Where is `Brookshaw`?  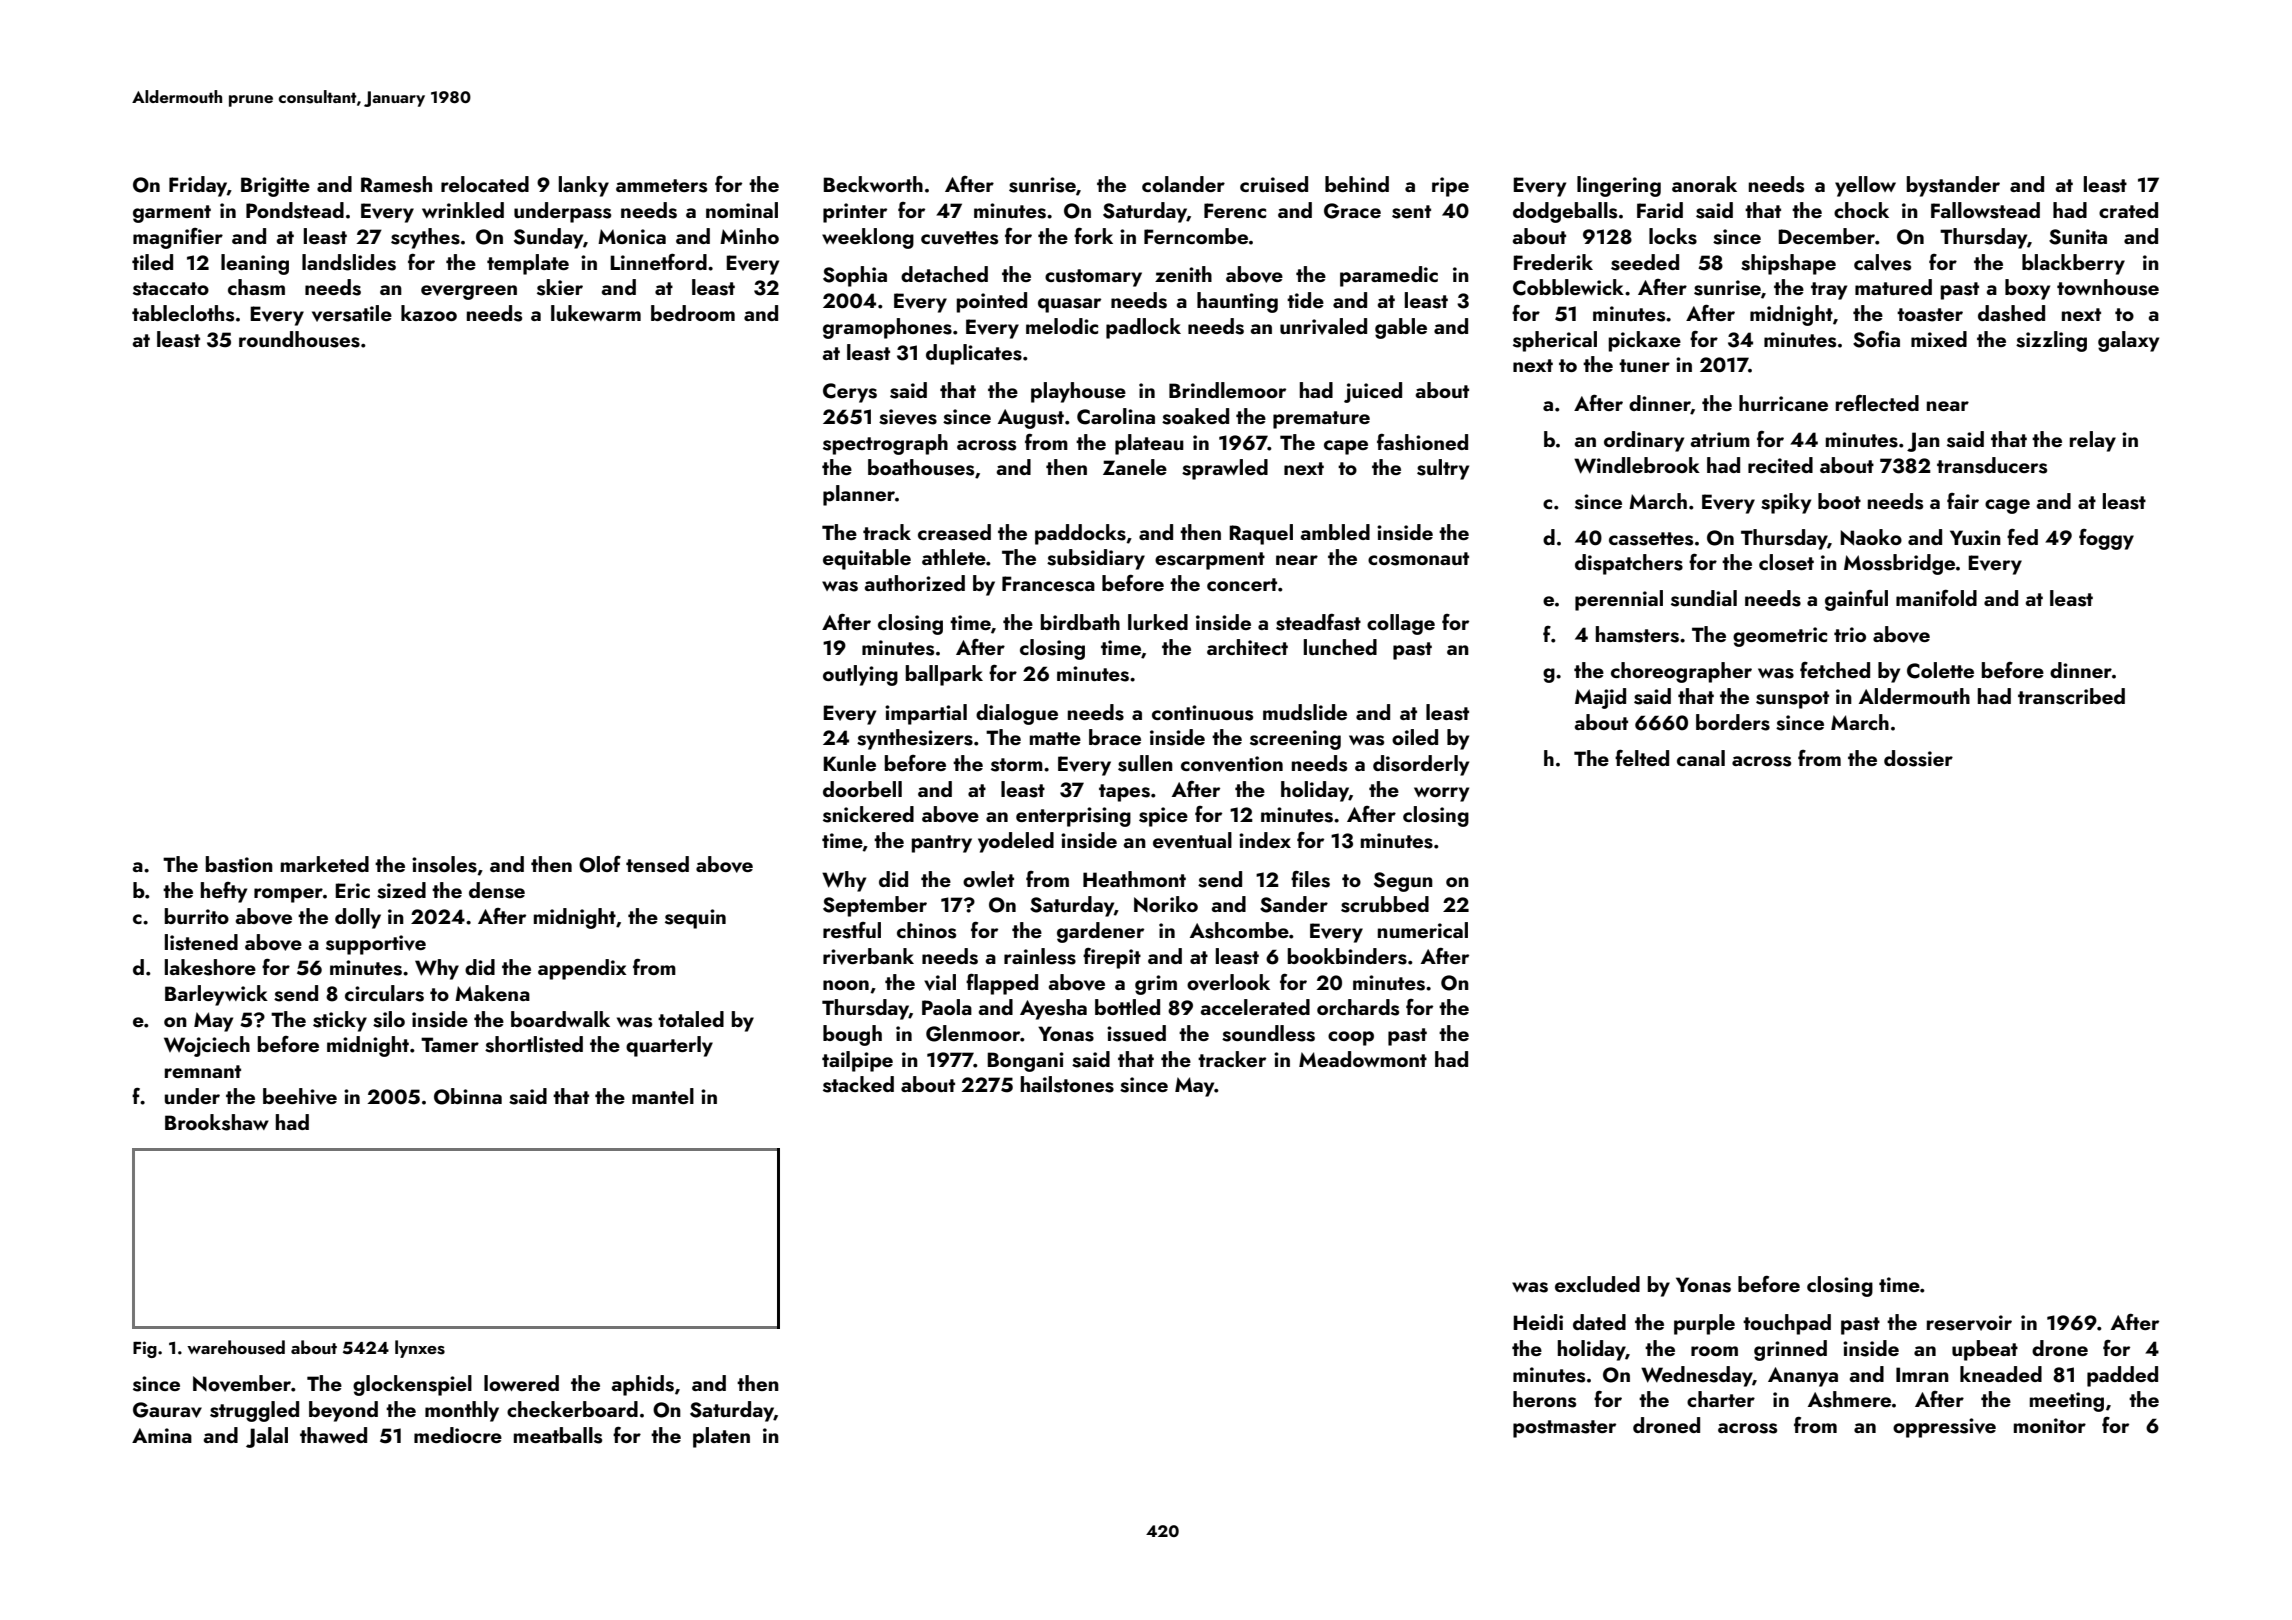
Brookshaw is located at coordinates (217, 1122).
